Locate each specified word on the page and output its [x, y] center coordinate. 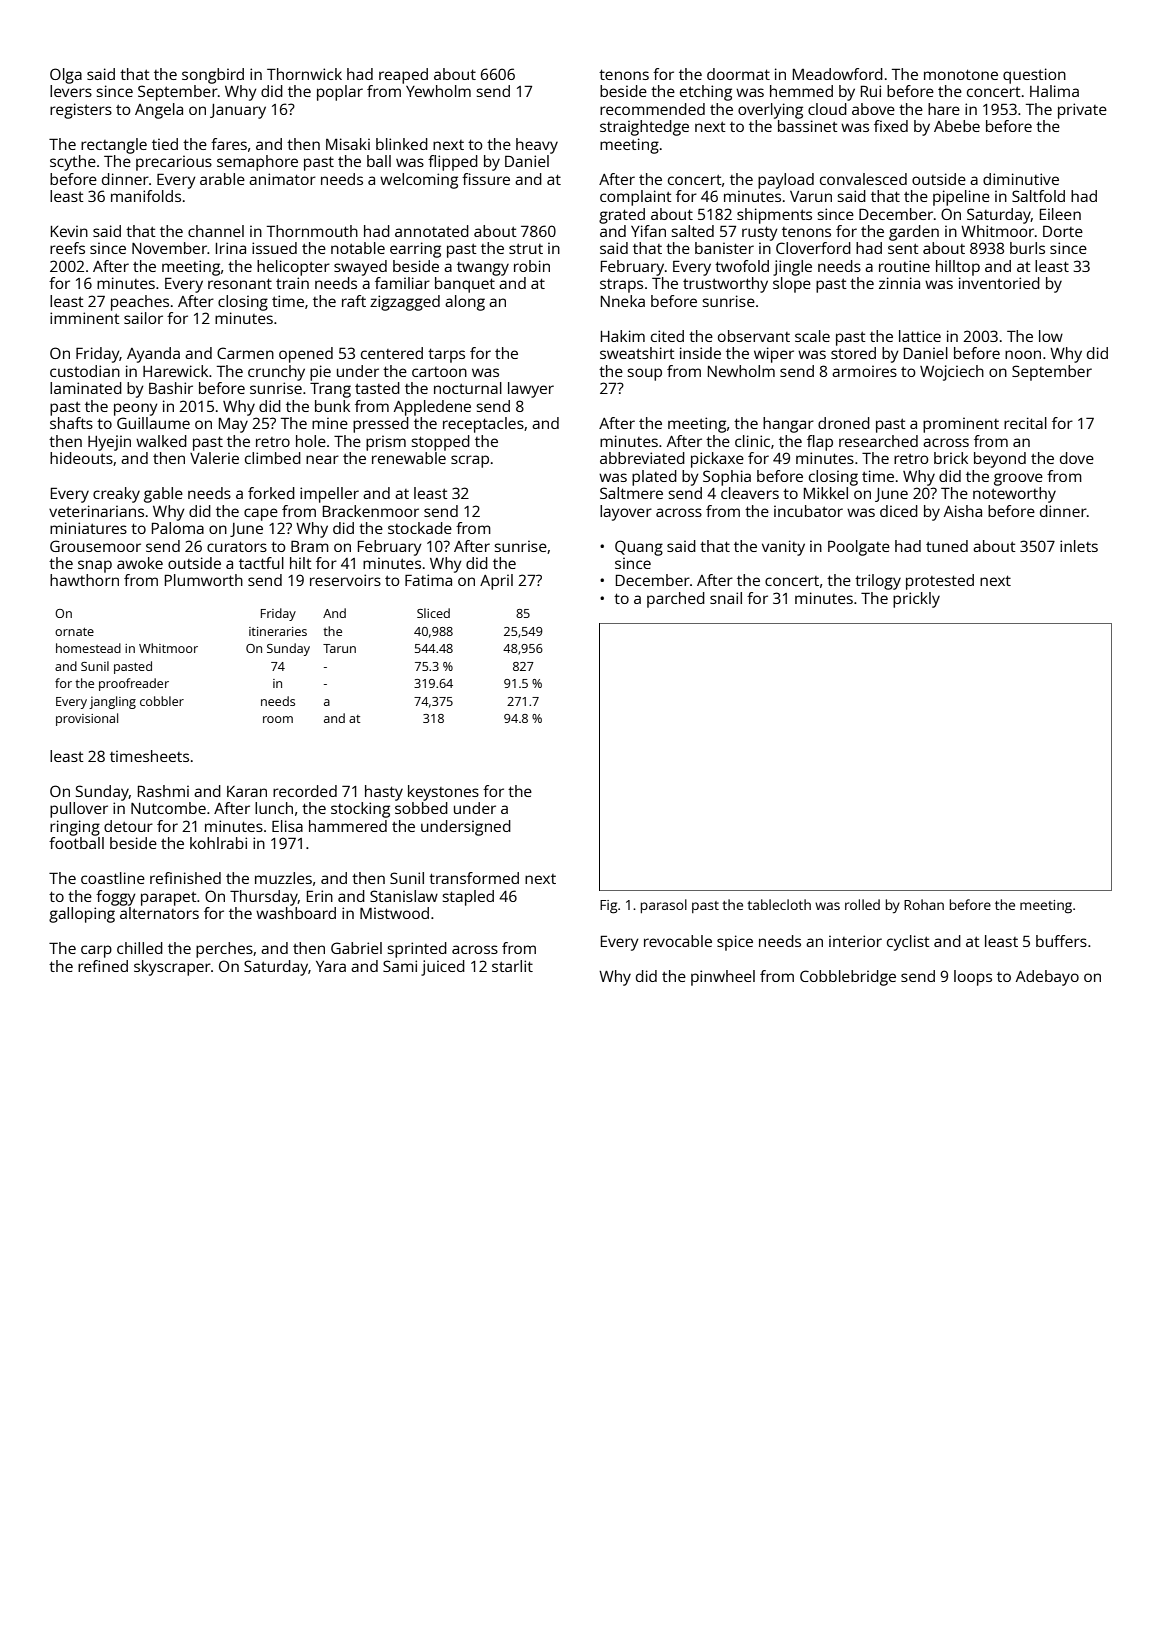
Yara [331, 966]
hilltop [958, 268]
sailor [143, 318]
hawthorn [84, 580]
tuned [947, 546]
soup [645, 374]
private [1082, 111]
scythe [73, 163]
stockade [420, 528]
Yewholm [438, 91]
